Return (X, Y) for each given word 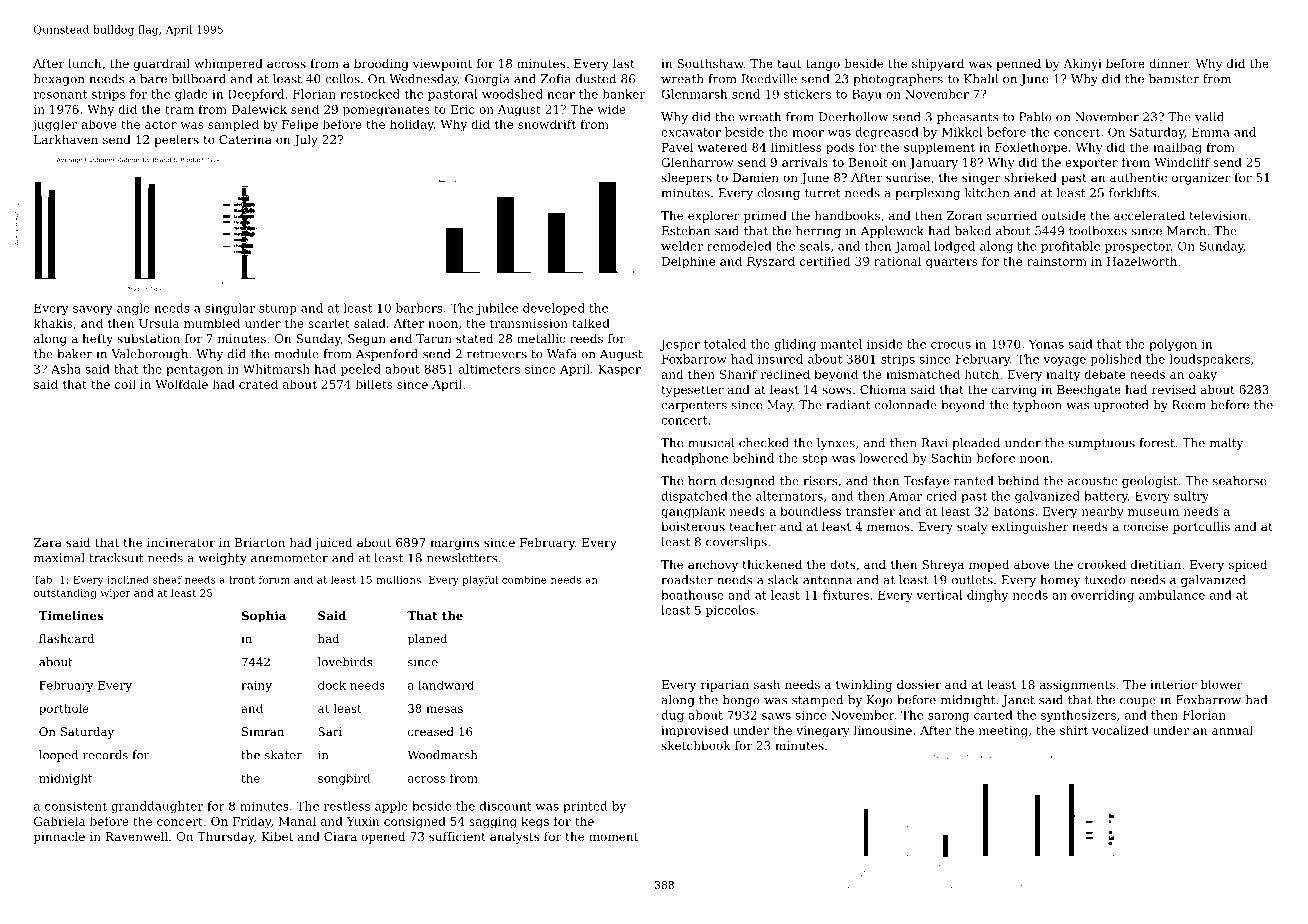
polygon (1173, 345)
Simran (263, 731)
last (624, 63)
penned (1018, 65)
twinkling (864, 686)
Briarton (260, 542)
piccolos (730, 611)
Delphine (688, 262)
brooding (381, 65)
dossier (919, 684)
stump (278, 309)
